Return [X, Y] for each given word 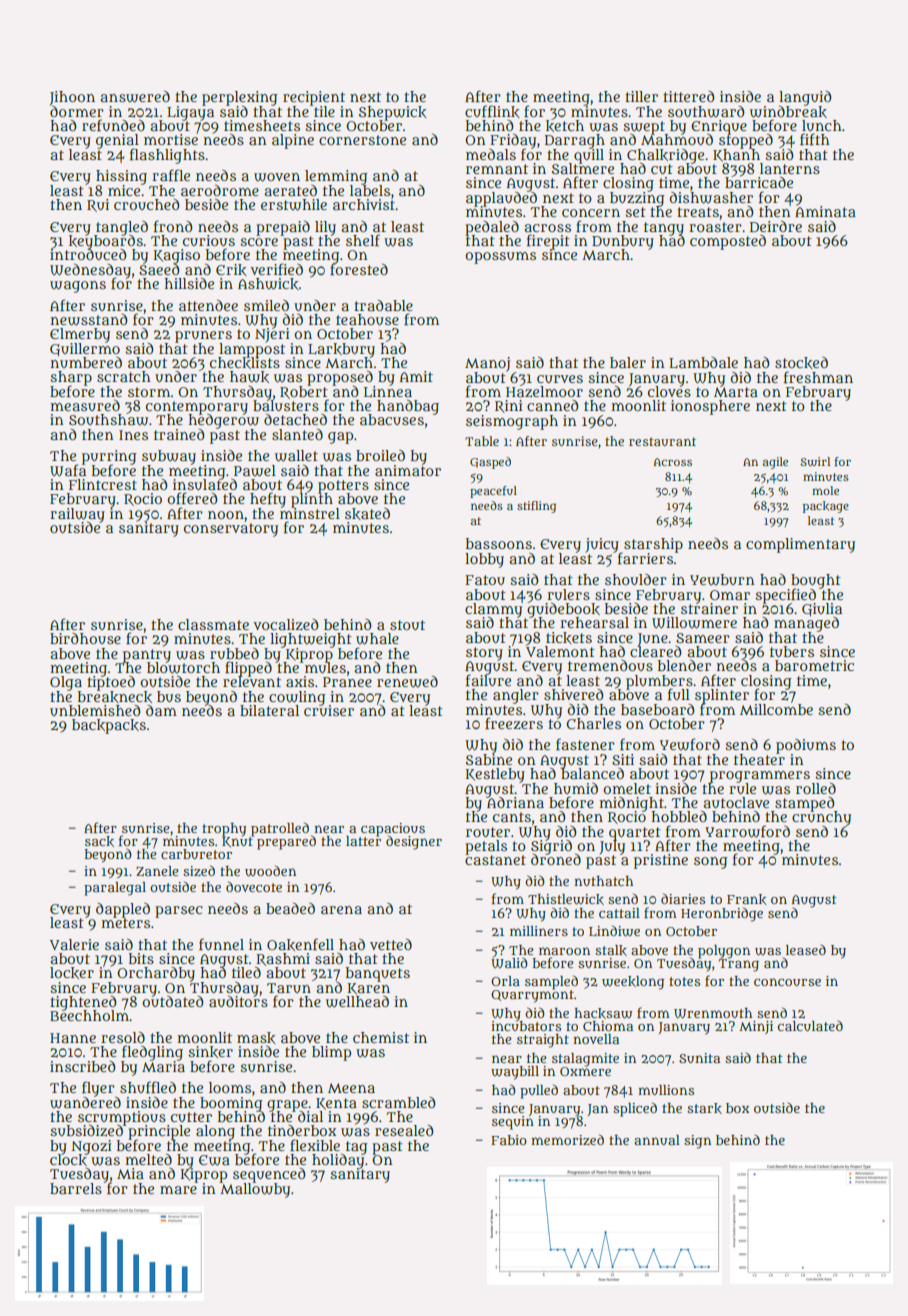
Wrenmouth [713, 1013]
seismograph [512, 422]
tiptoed [111, 683]
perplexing [240, 98]
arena [341, 910]
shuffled [148, 1087]
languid [805, 98]
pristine [661, 861]
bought [816, 581]
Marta [736, 392]
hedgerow [224, 421]
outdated [173, 1001]
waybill [515, 1073]
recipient [314, 98]
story [484, 654]
